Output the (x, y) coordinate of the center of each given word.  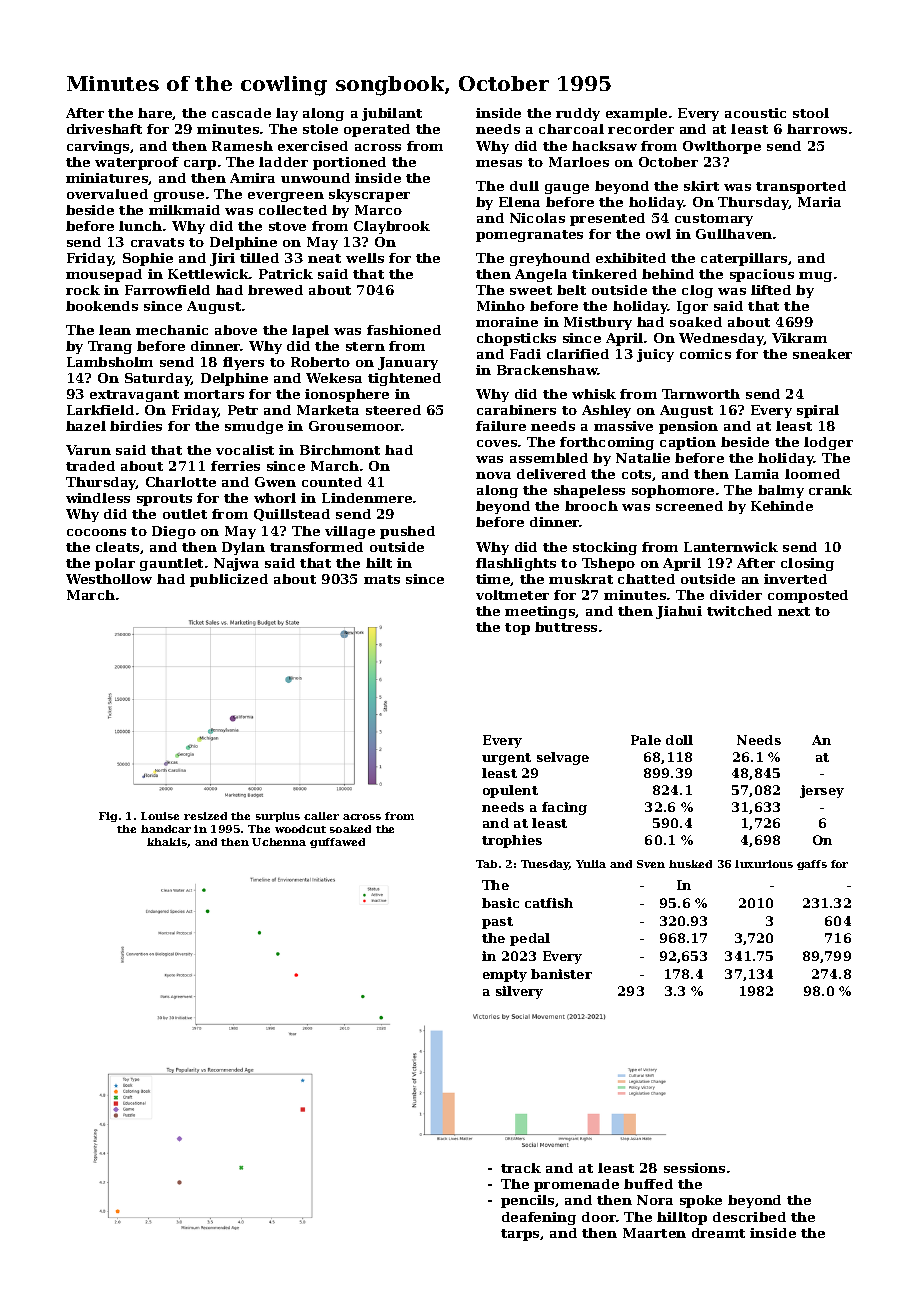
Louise (160, 816)
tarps (520, 1235)
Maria (819, 202)
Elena (519, 202)
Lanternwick (731, 547)
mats (382, 579)
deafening (539, 1218)
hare (155, 114)
